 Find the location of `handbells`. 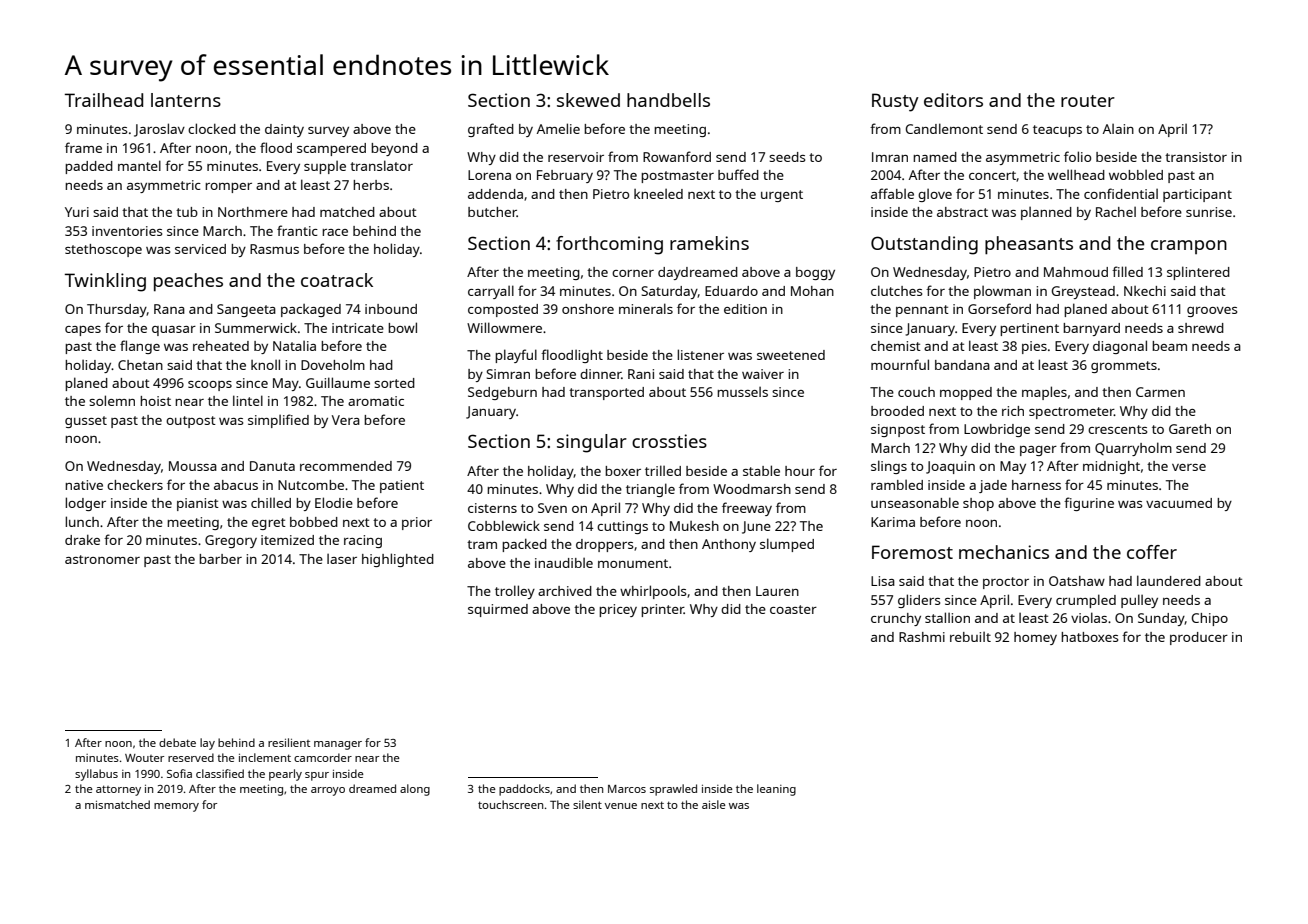

handbells is located at coordinates (668, 100).
